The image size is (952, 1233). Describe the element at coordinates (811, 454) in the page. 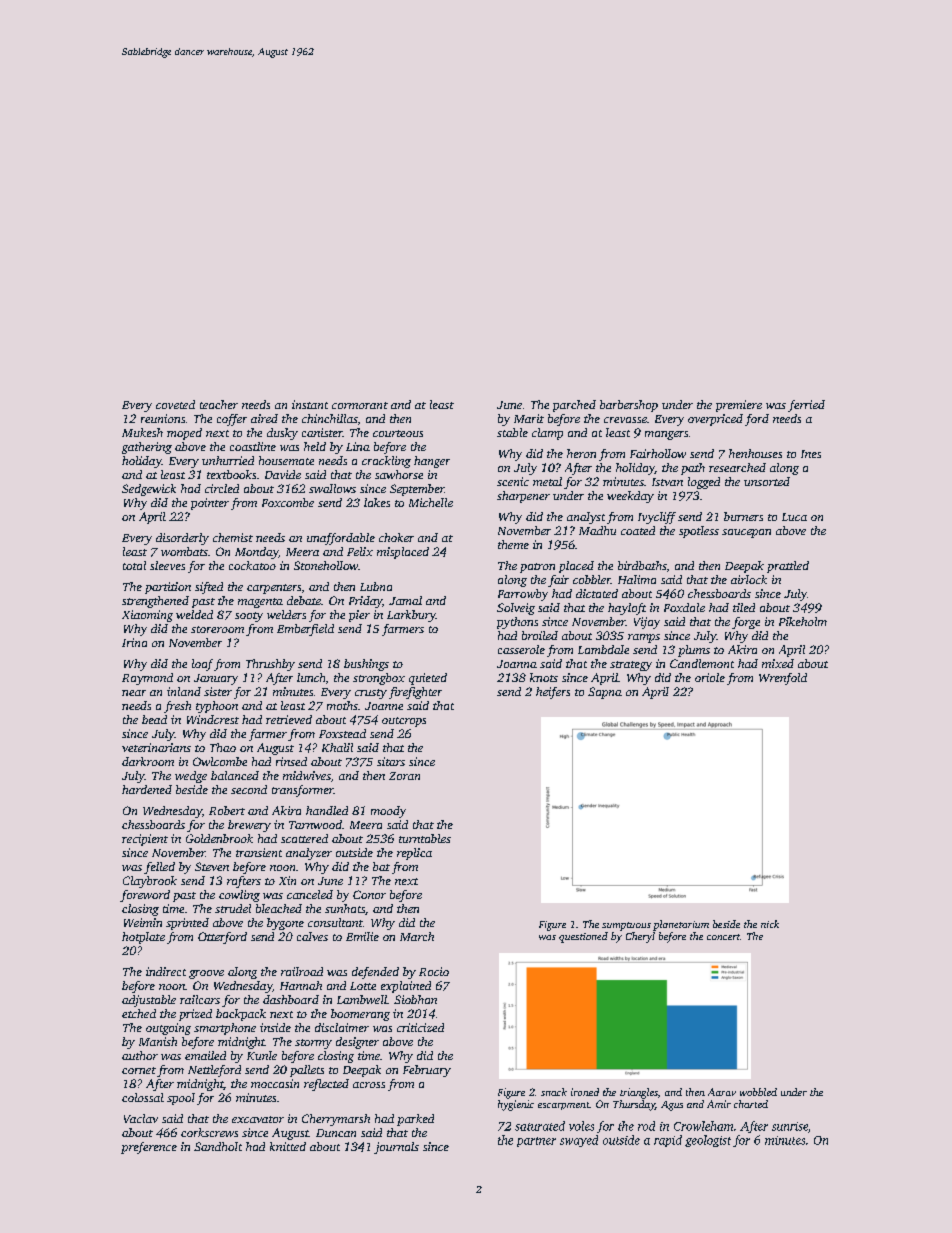

I see `Ines` at that location.
